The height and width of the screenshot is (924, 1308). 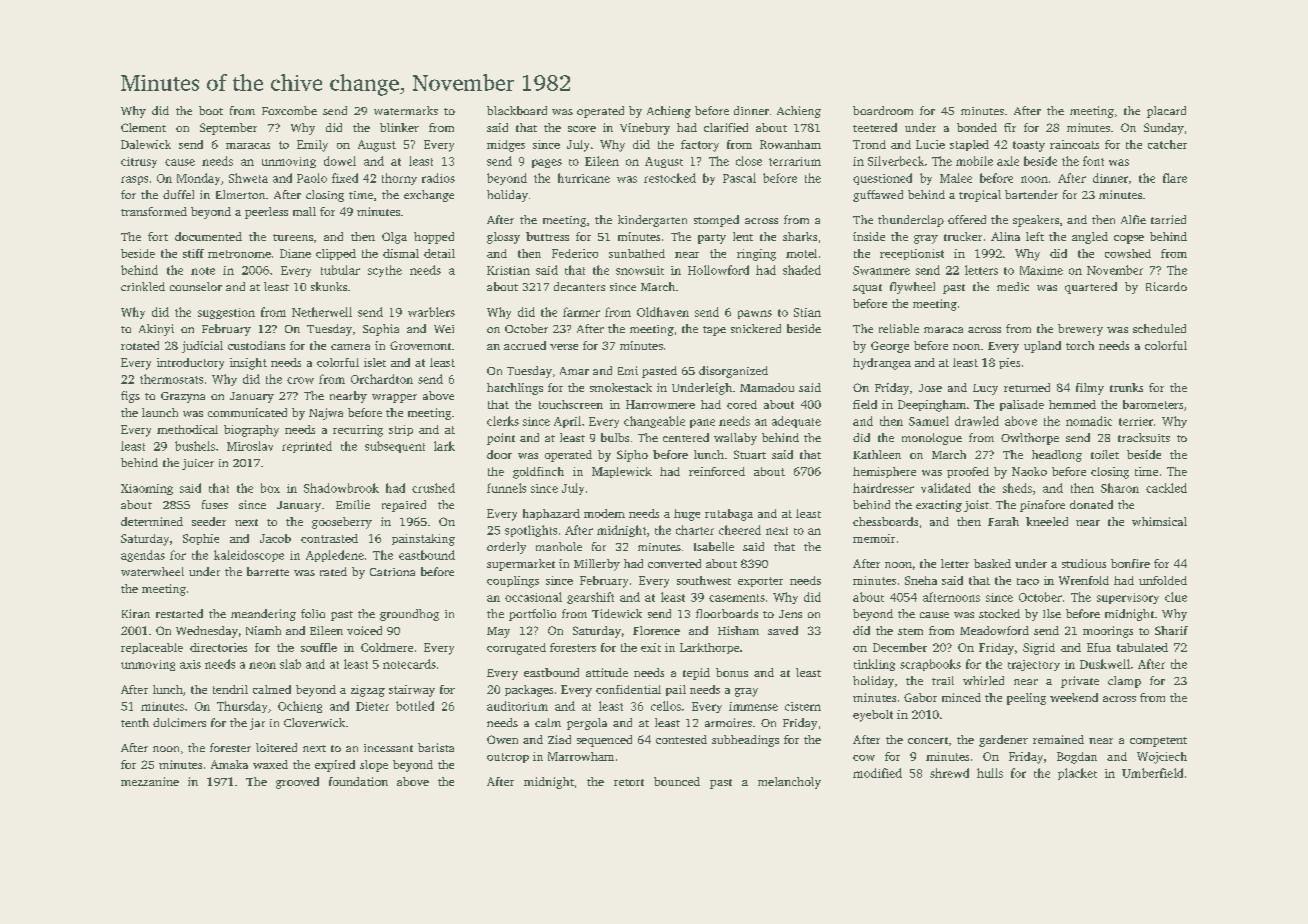 I want to click on pergola, so click(x=587, y=724).
